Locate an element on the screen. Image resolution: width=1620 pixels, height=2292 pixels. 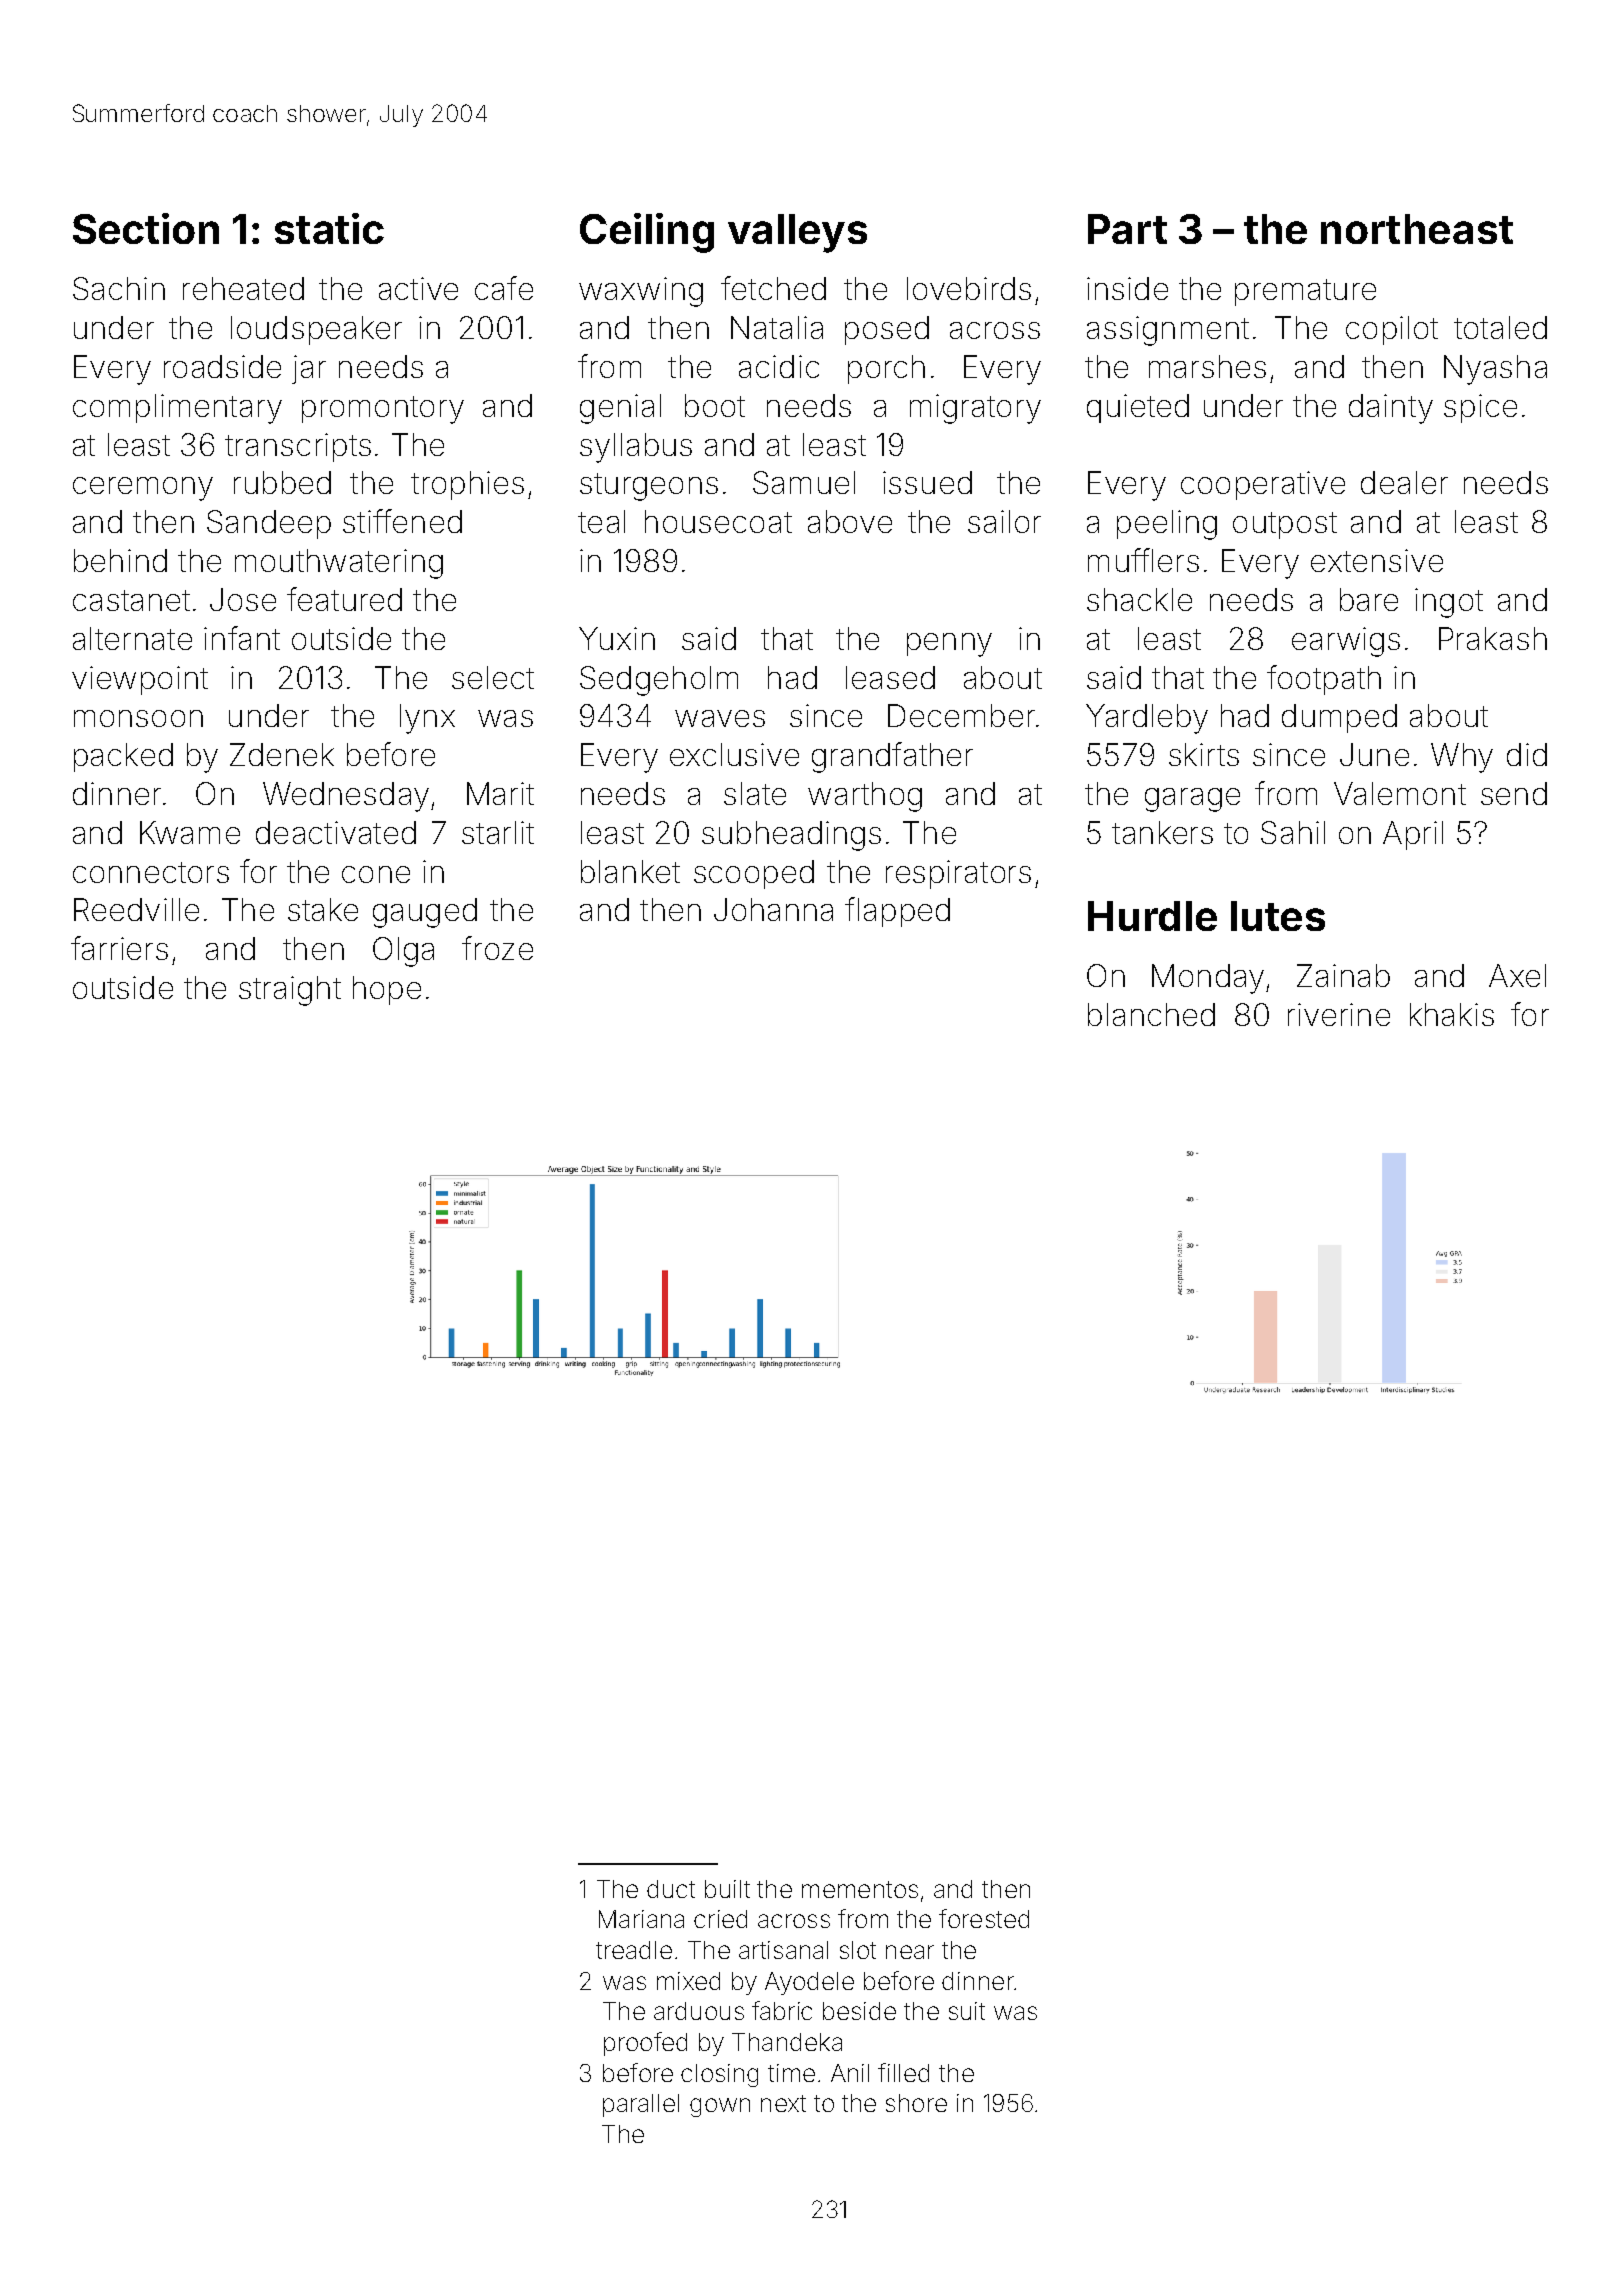
lutes is located at coordinates (1278, 916).
